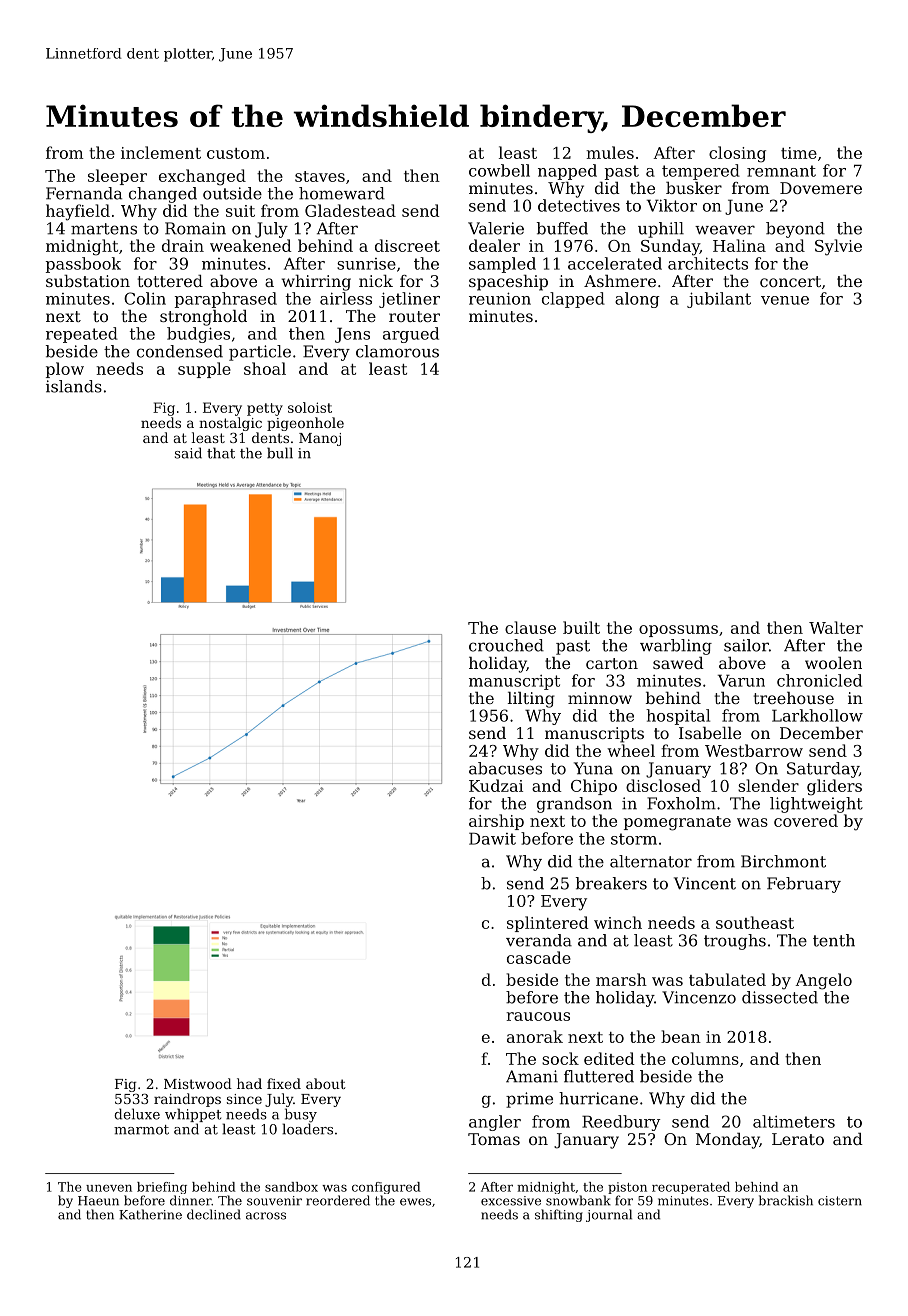 Image resolution: width=908 pixels, height=1316 pixels. Describe the element at coordinates (506, 645) in the image. I see `crouched` at that location.
